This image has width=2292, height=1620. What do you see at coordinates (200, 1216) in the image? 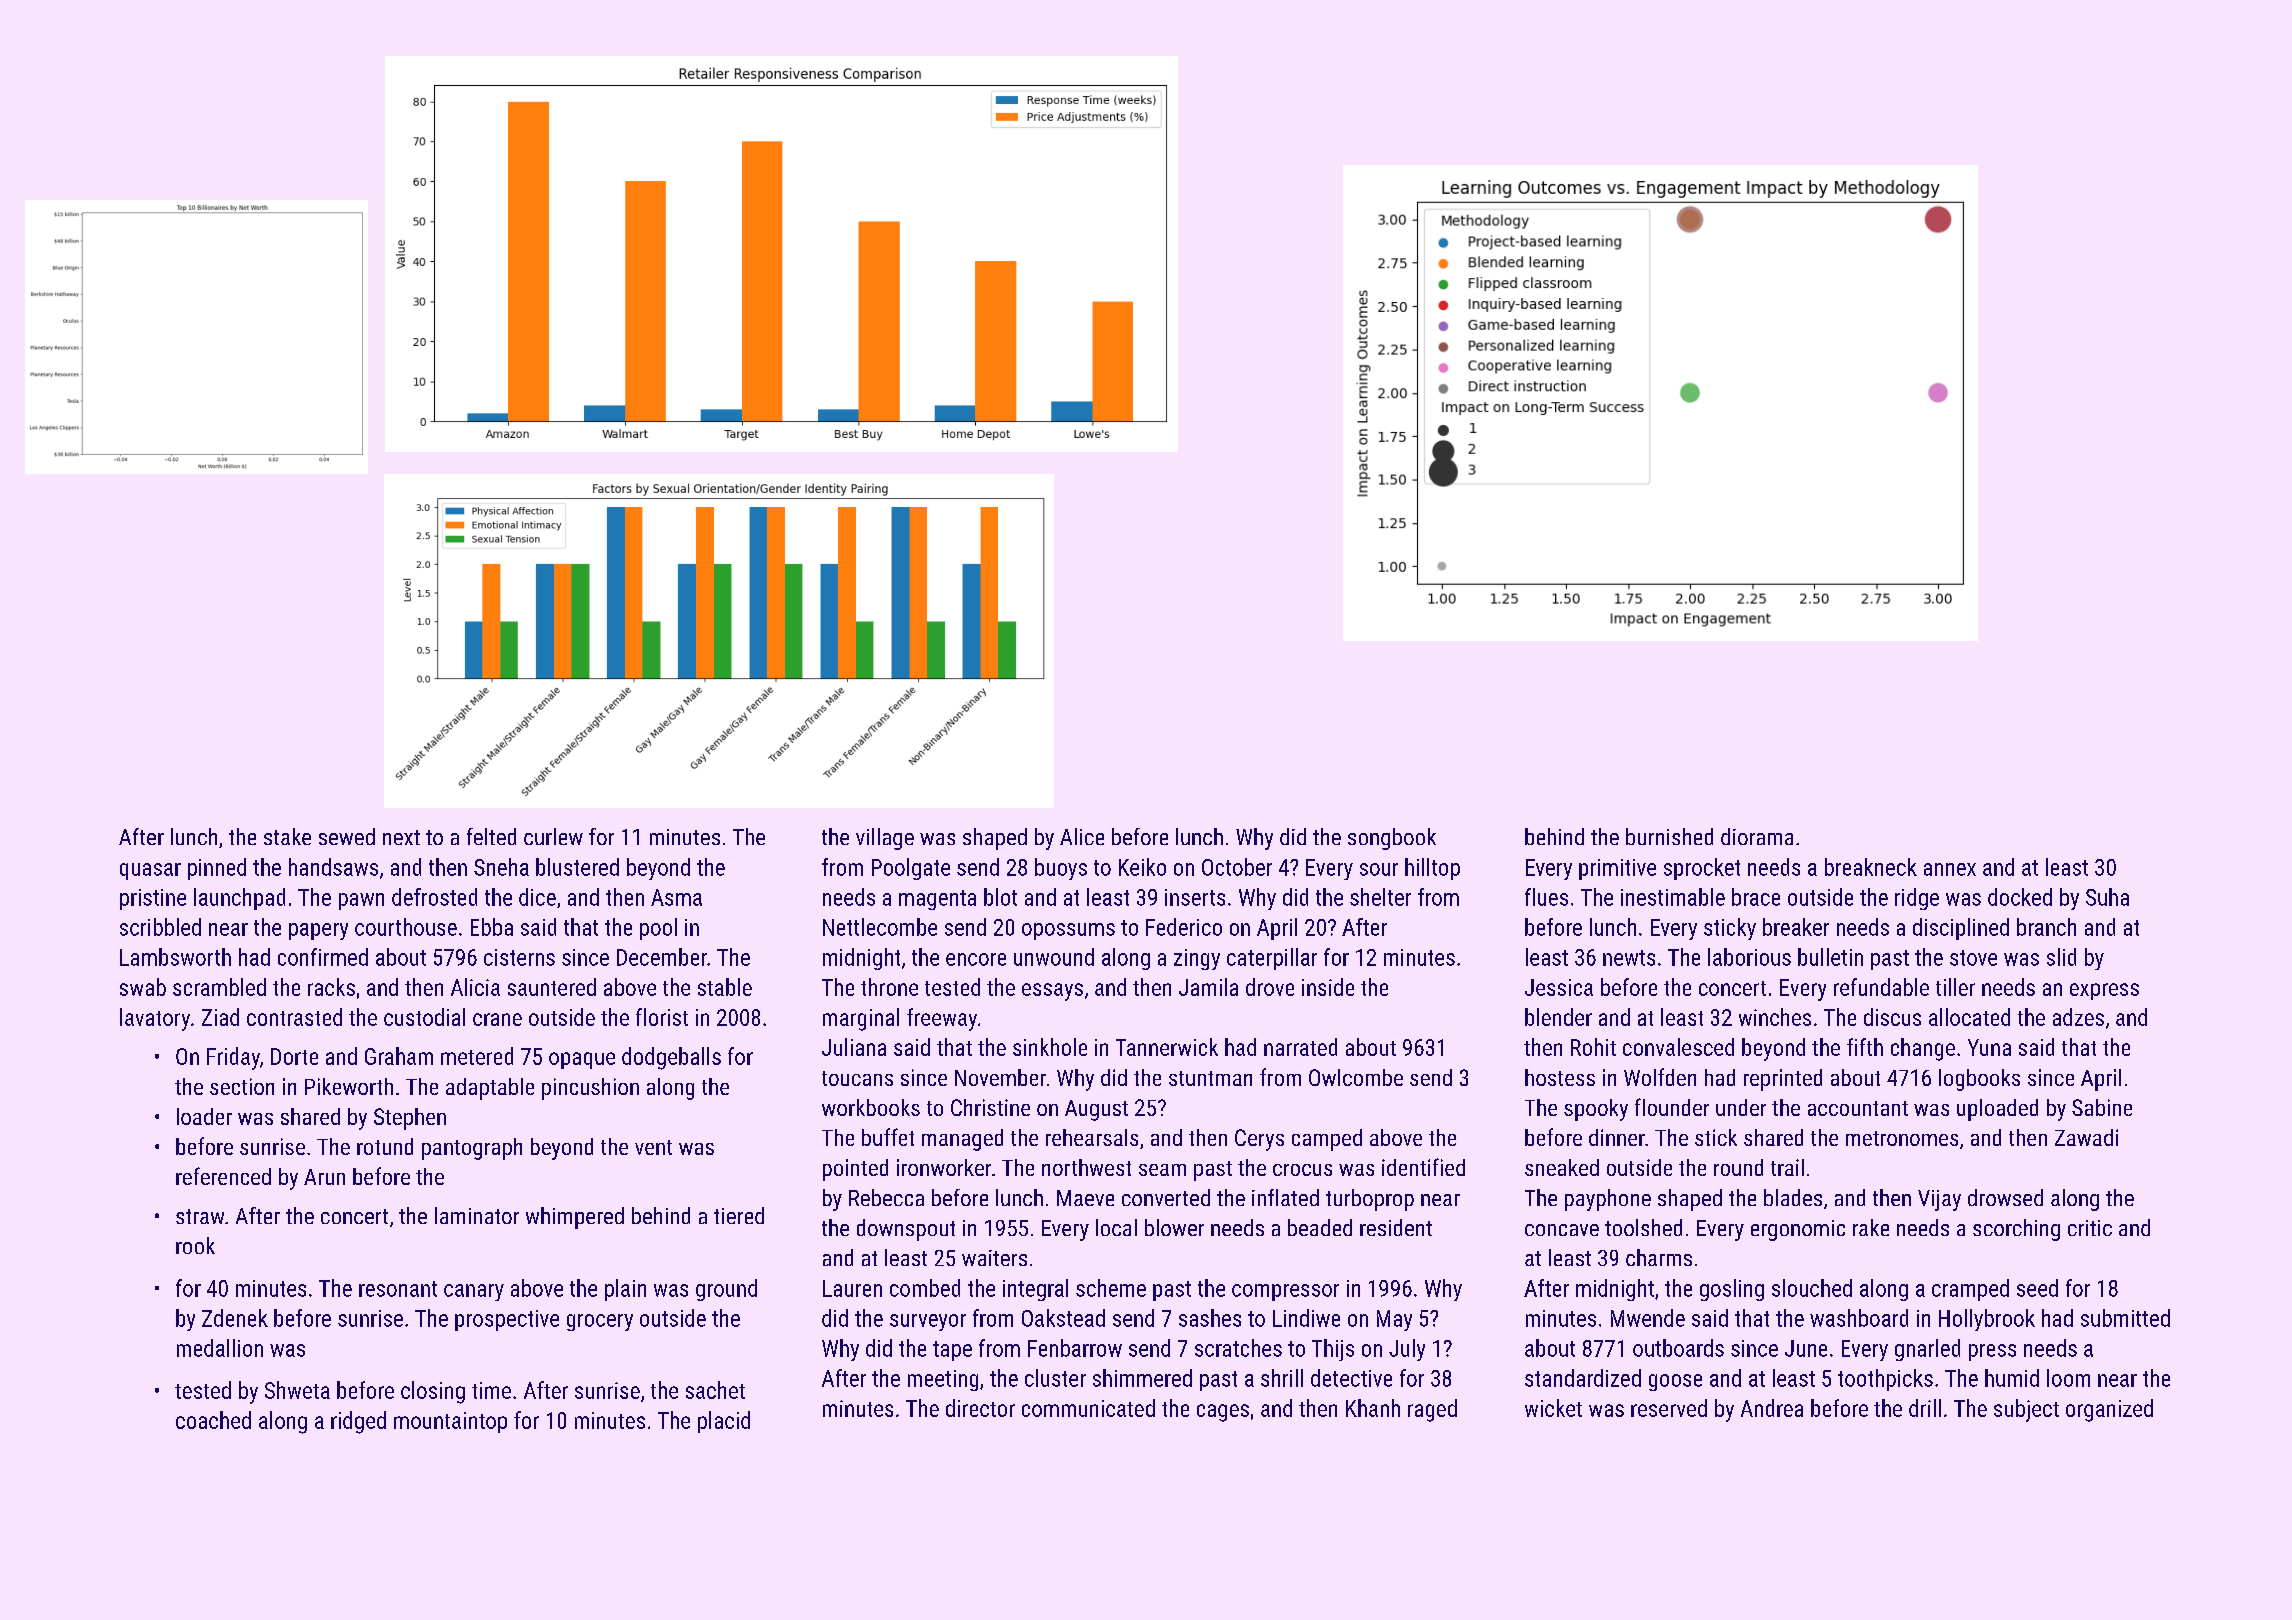
I see `straw` at bounding box center [200, 1216].
